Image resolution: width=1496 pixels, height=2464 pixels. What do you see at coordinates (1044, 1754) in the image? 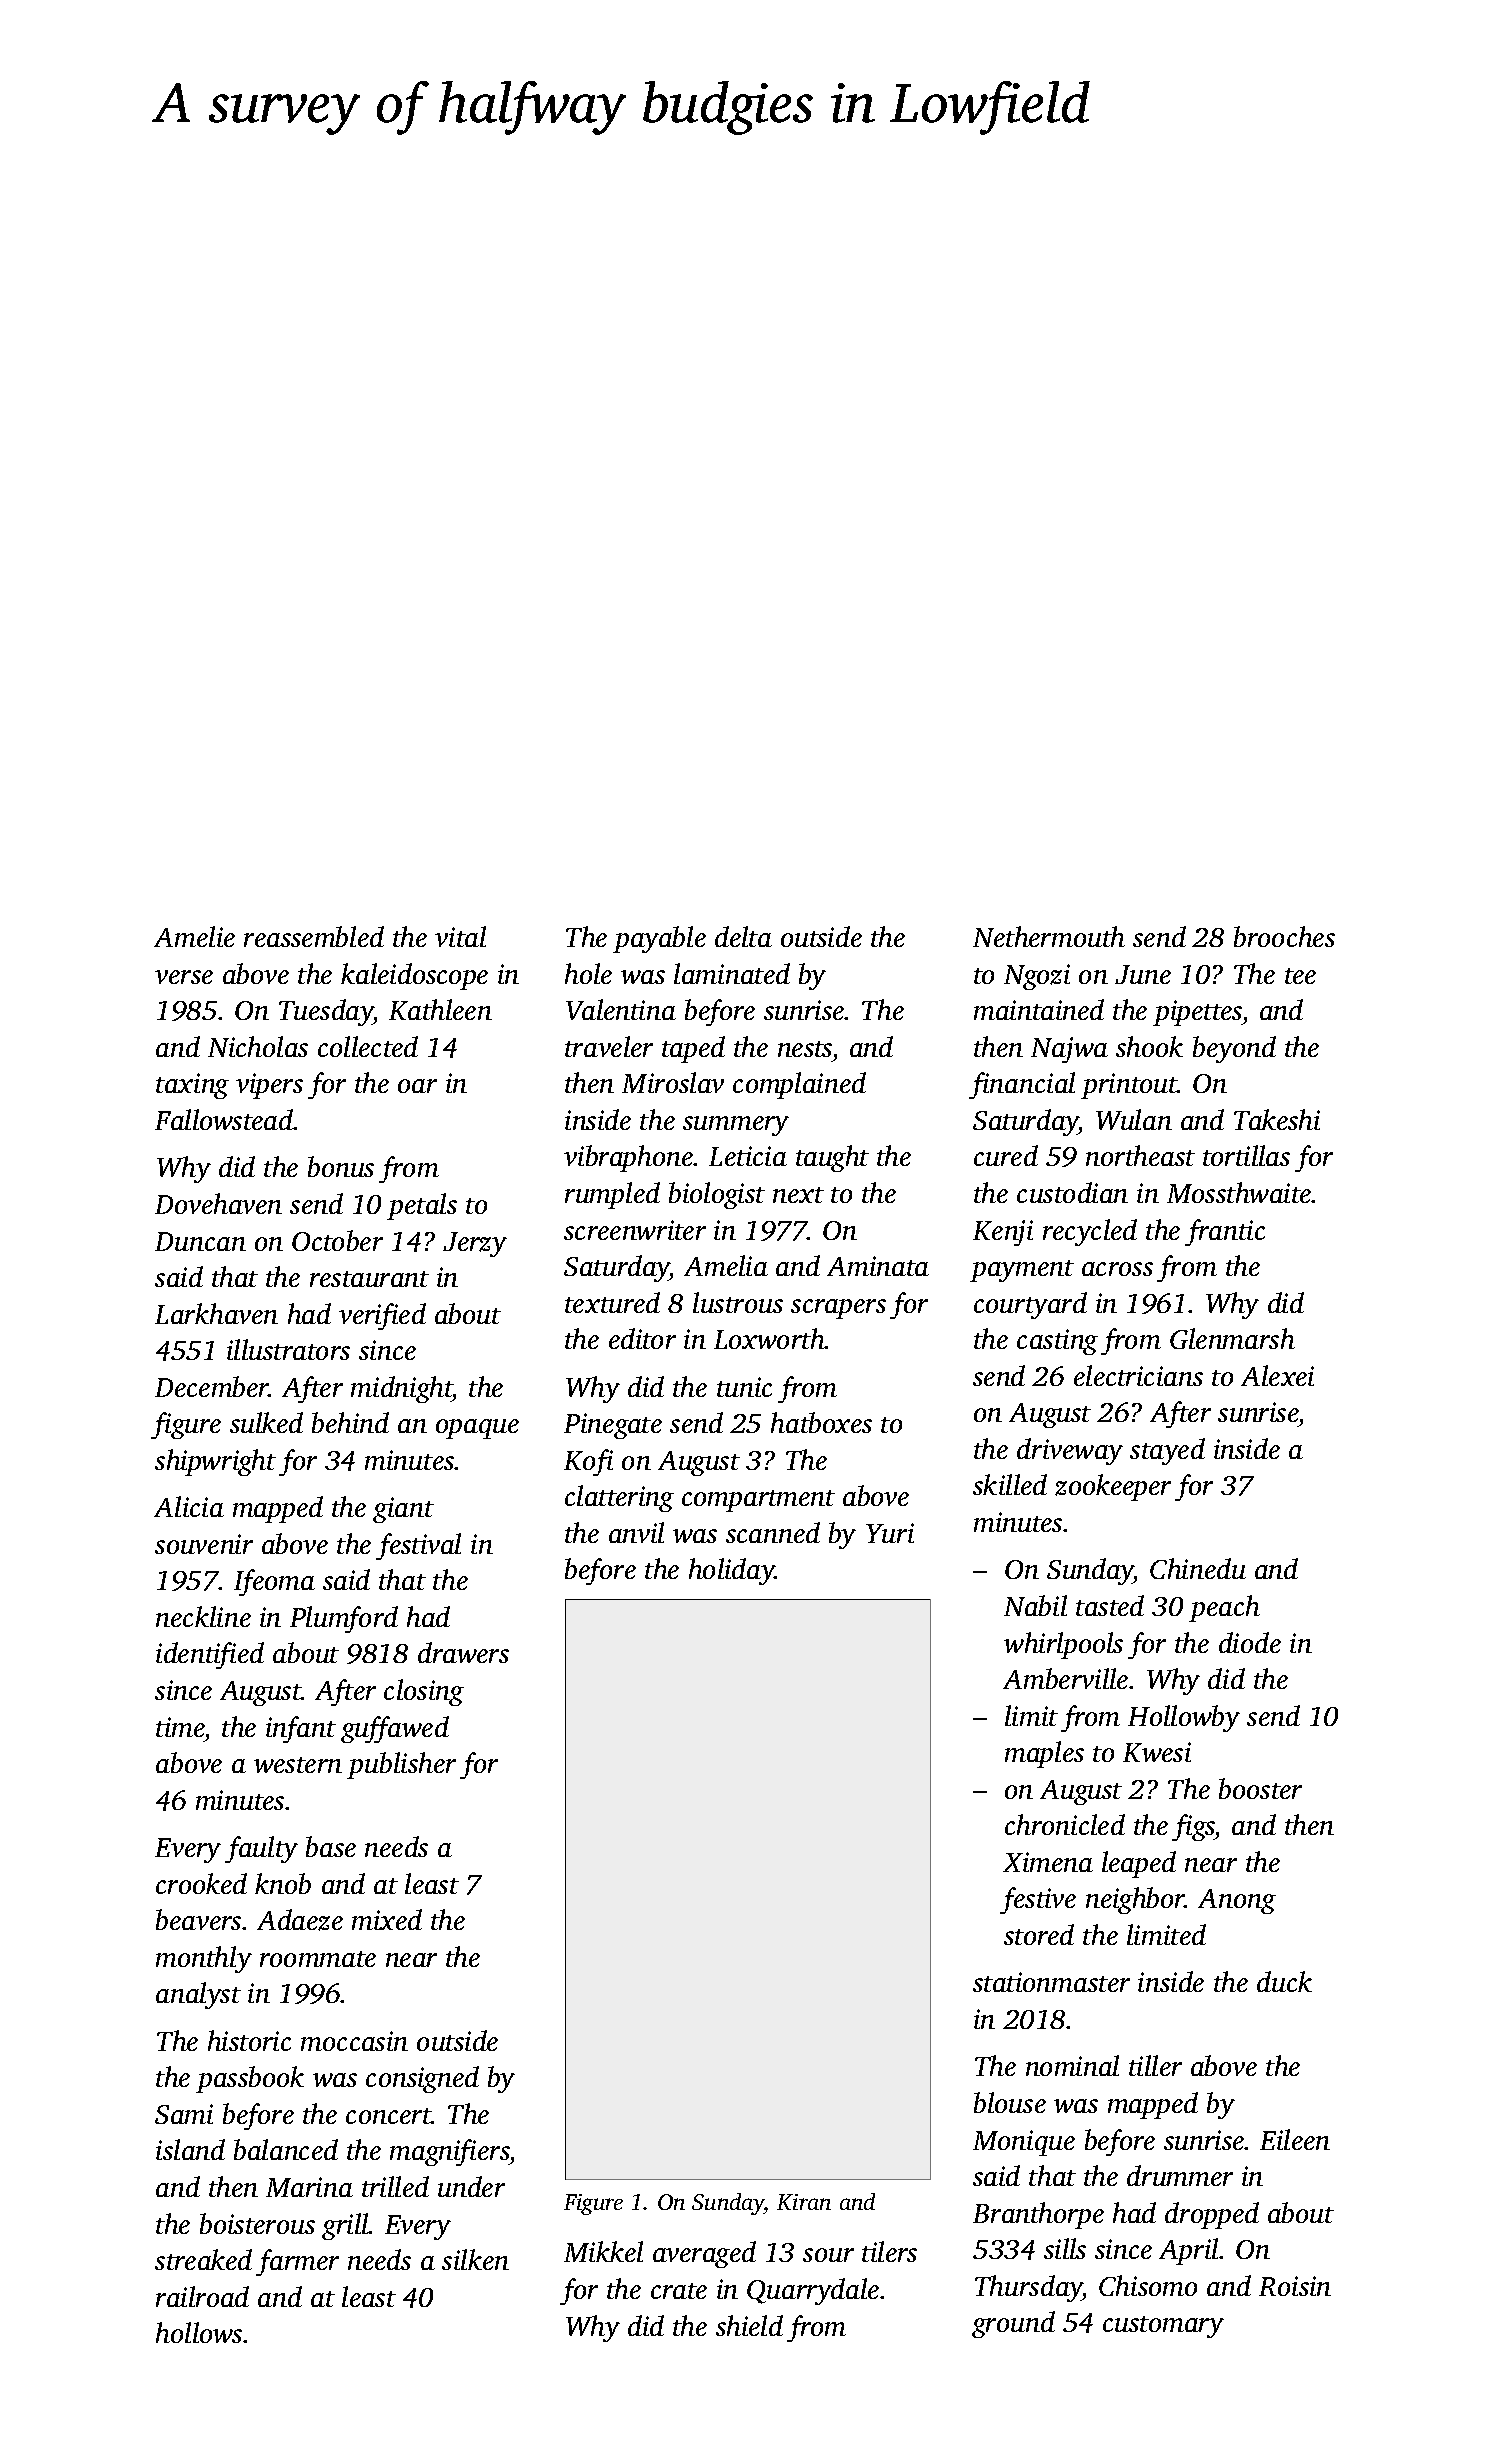
I see `maples` at bounding box center [1044, 1754].
